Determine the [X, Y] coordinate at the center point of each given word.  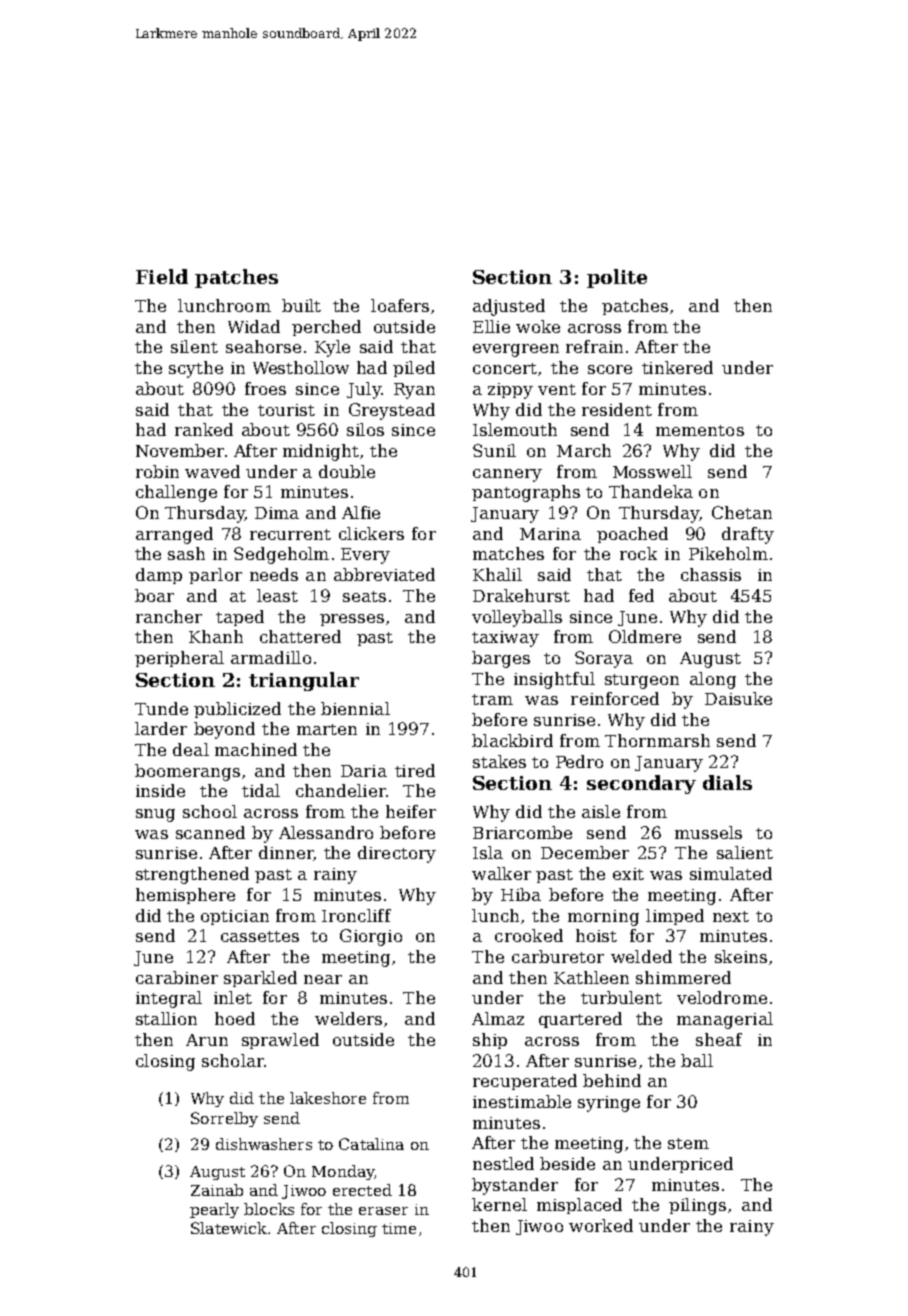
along [713, 680]
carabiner [177, 977]
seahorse [263, 346]
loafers [400, 305]
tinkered [677, 367]
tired [415, 770]
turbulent [621, 997]
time [399, 1228]
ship [490, 1041]
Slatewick [229, 1228]
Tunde [161, 708]
